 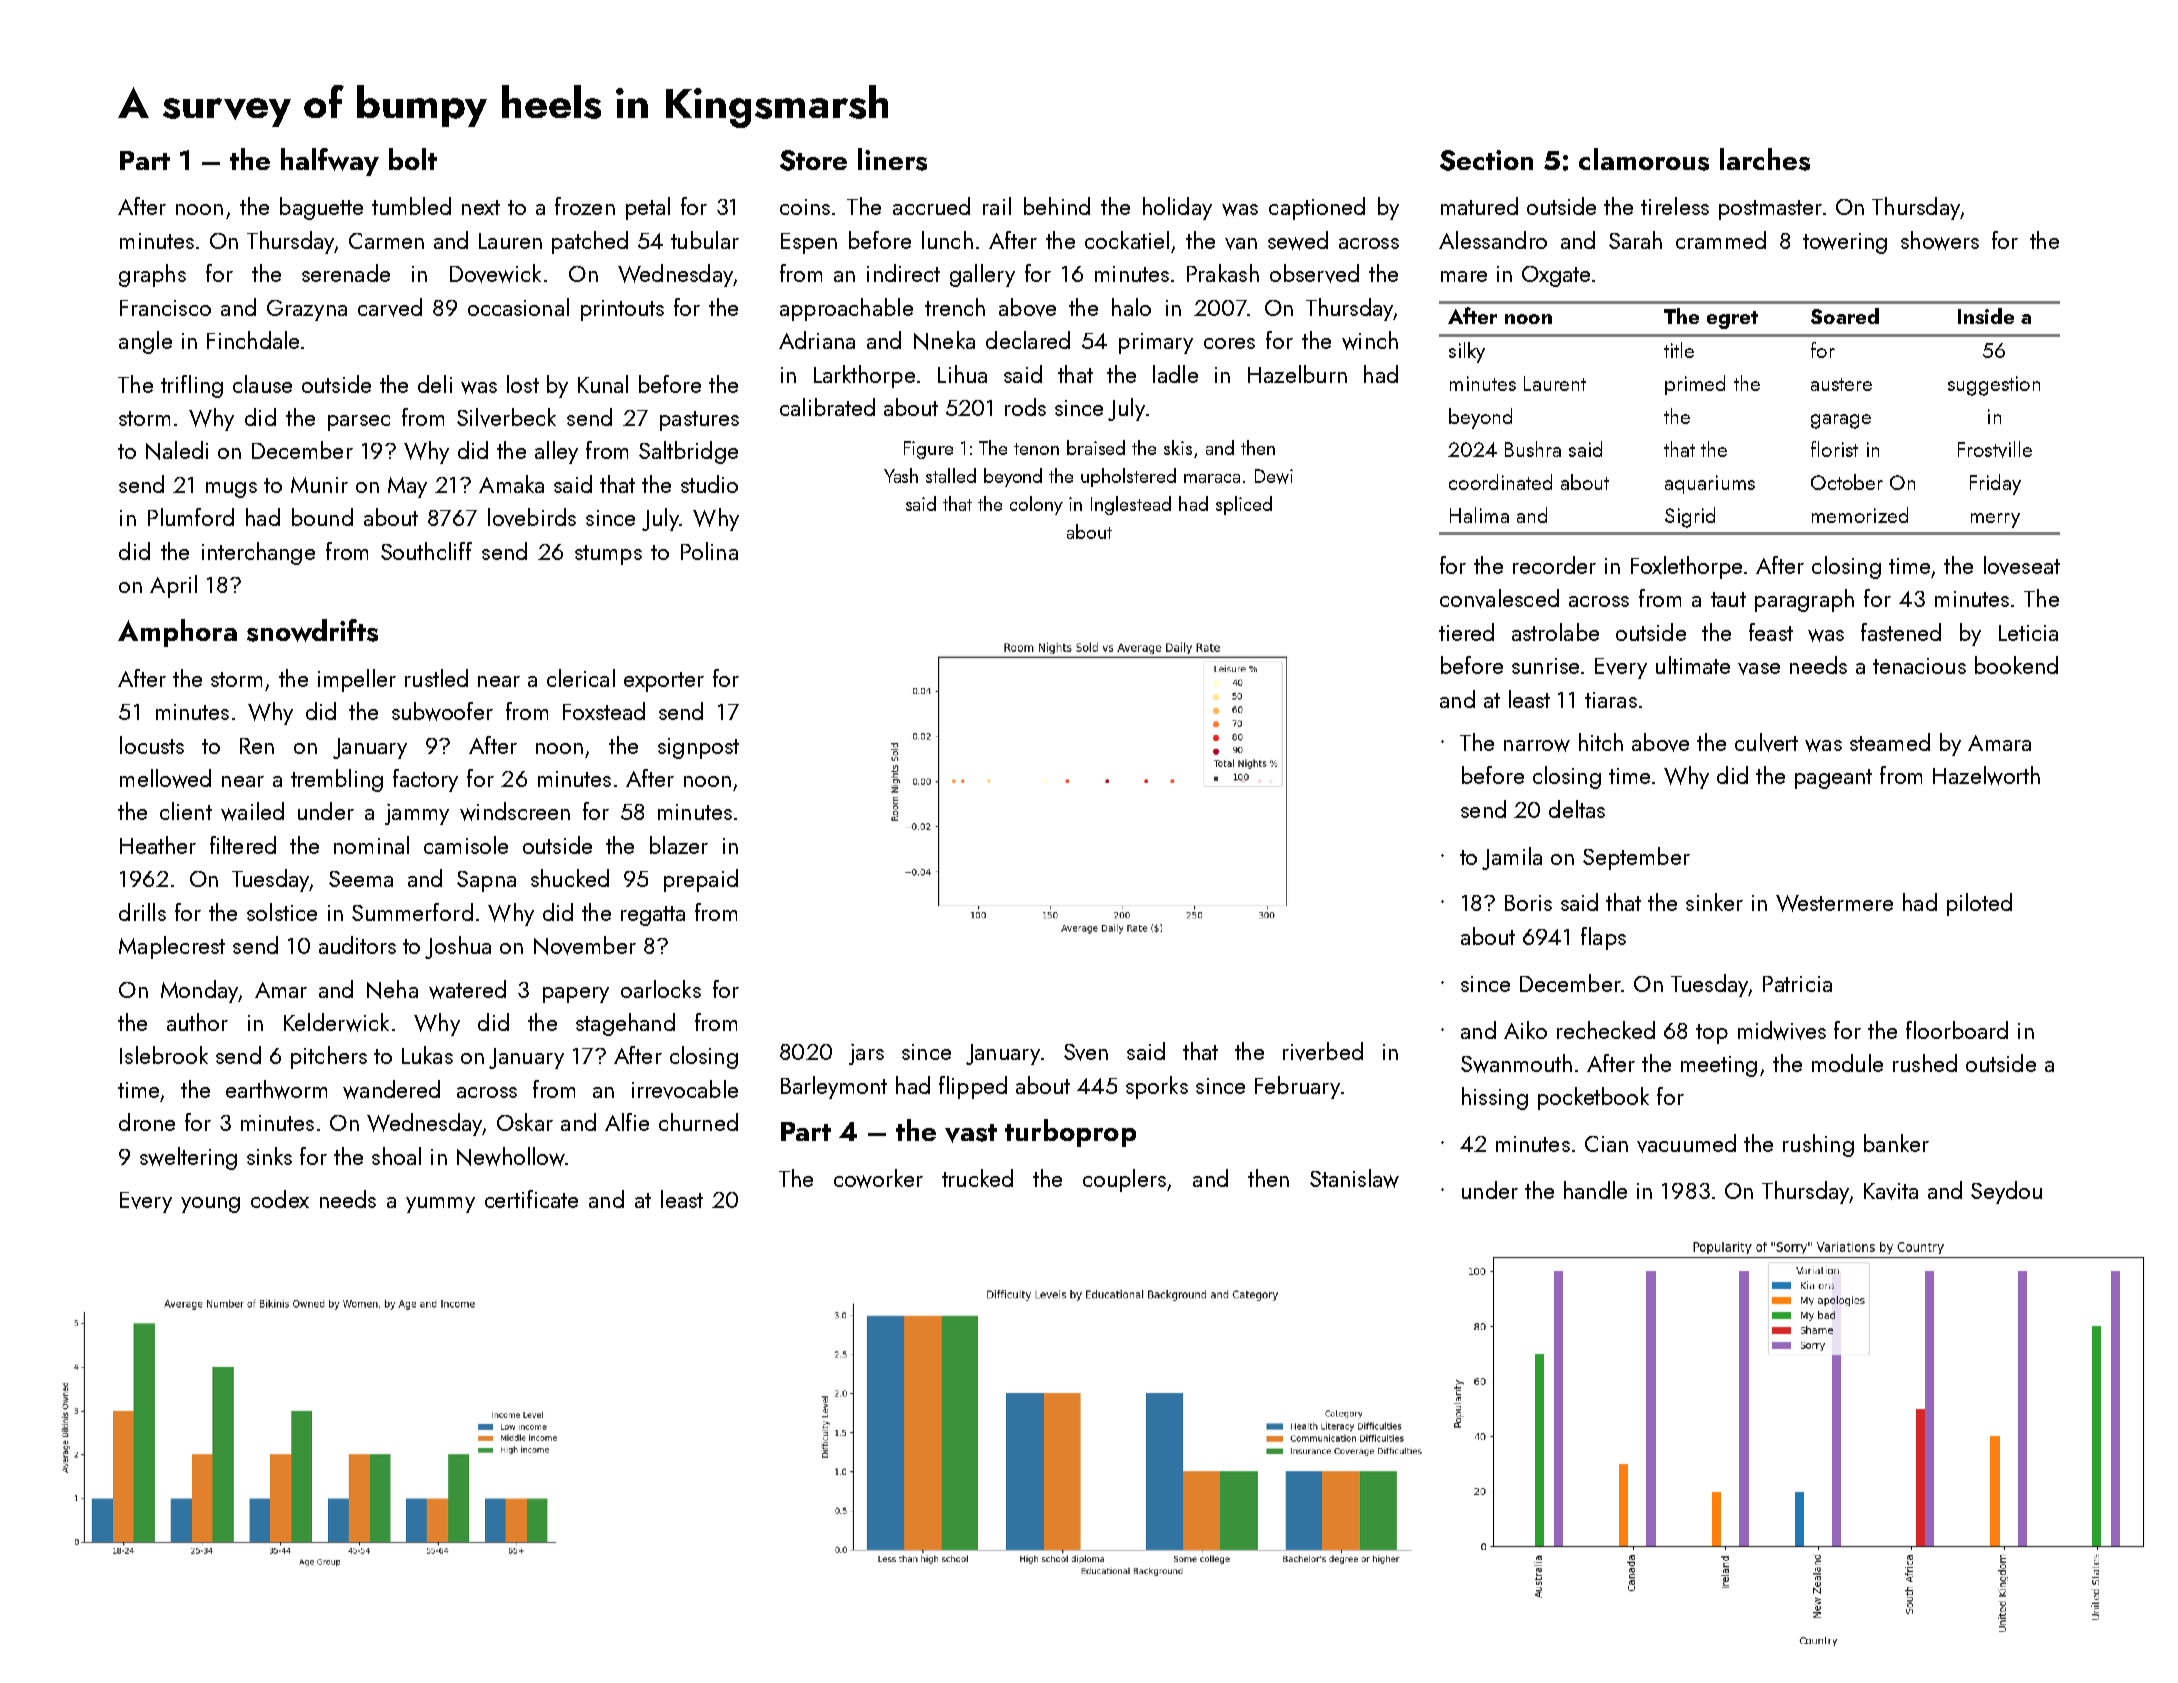 I want to click on halfway, so click(x=330, y=162).
